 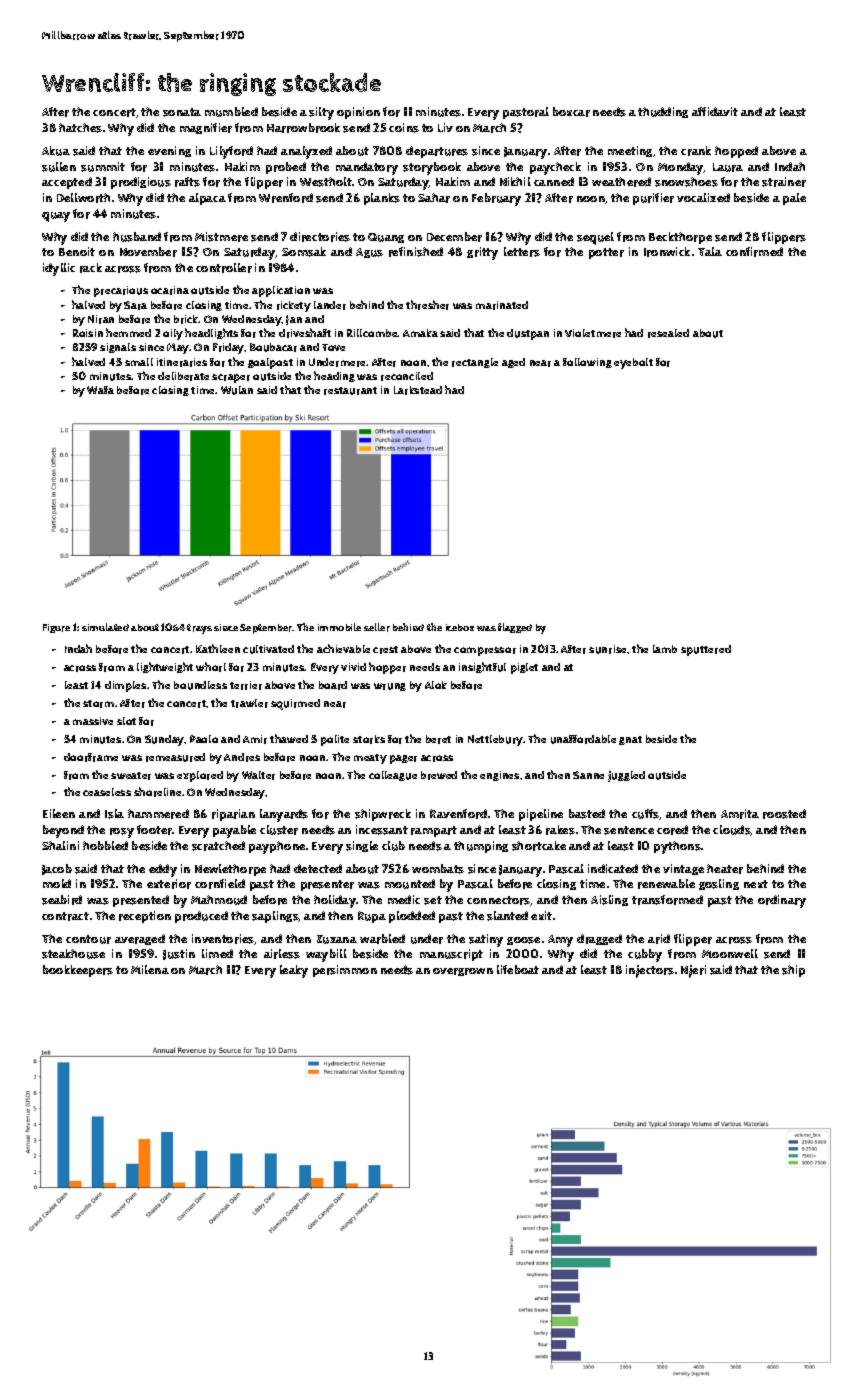 I want to click on Niran, so click(x=101, y=319).
